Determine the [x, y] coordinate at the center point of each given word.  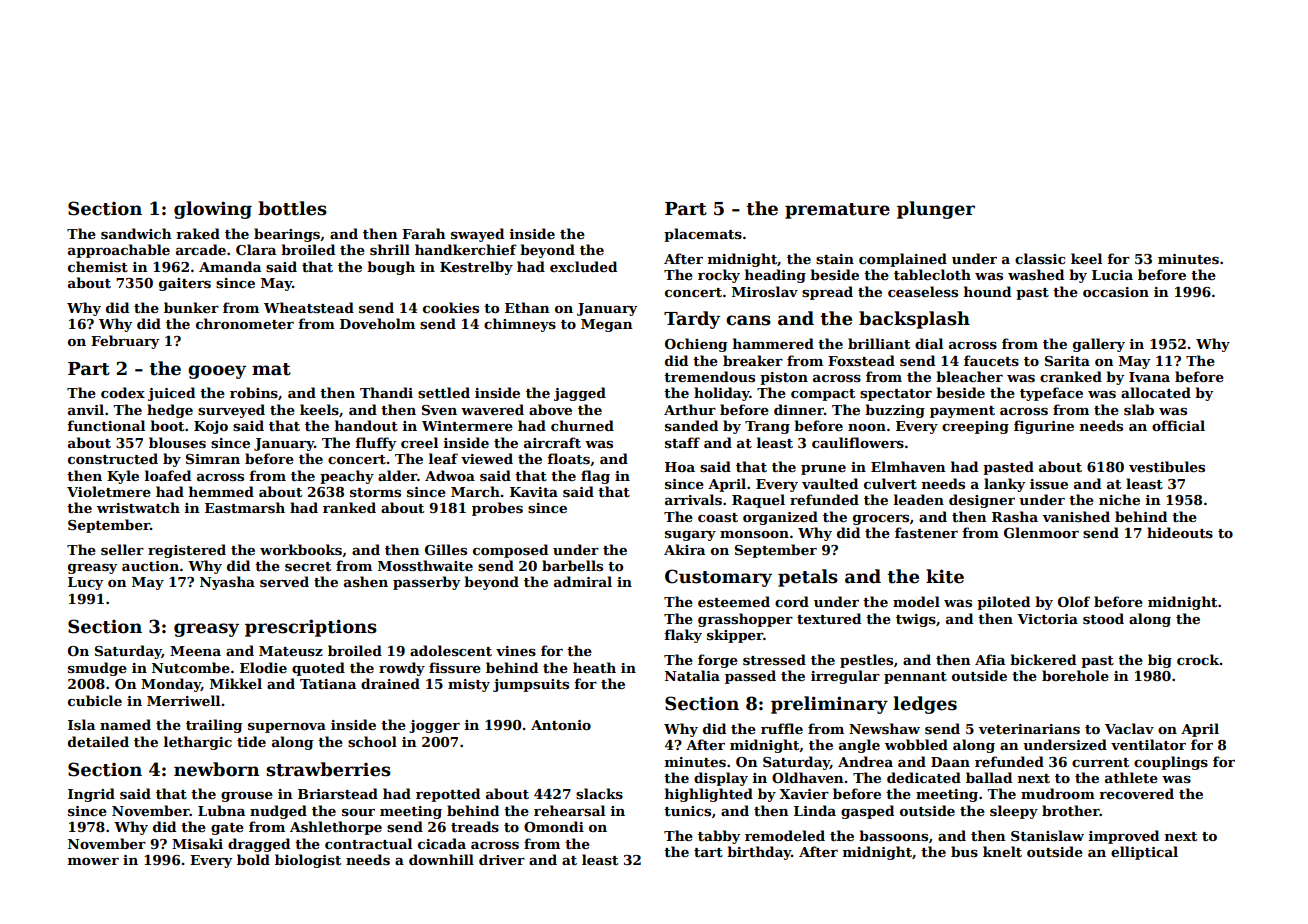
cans [748, 320]
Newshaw [884, 728]
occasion [1116, 292]
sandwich [136, 233]
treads [475, 826]
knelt [1002, 851]
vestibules [1167, 466]
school [372, 741]
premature [837, 211]
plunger [936, 210]
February [125, 342]
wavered [492, 409]
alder [397, 475]
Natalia [692, 675]
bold [253, 859]
